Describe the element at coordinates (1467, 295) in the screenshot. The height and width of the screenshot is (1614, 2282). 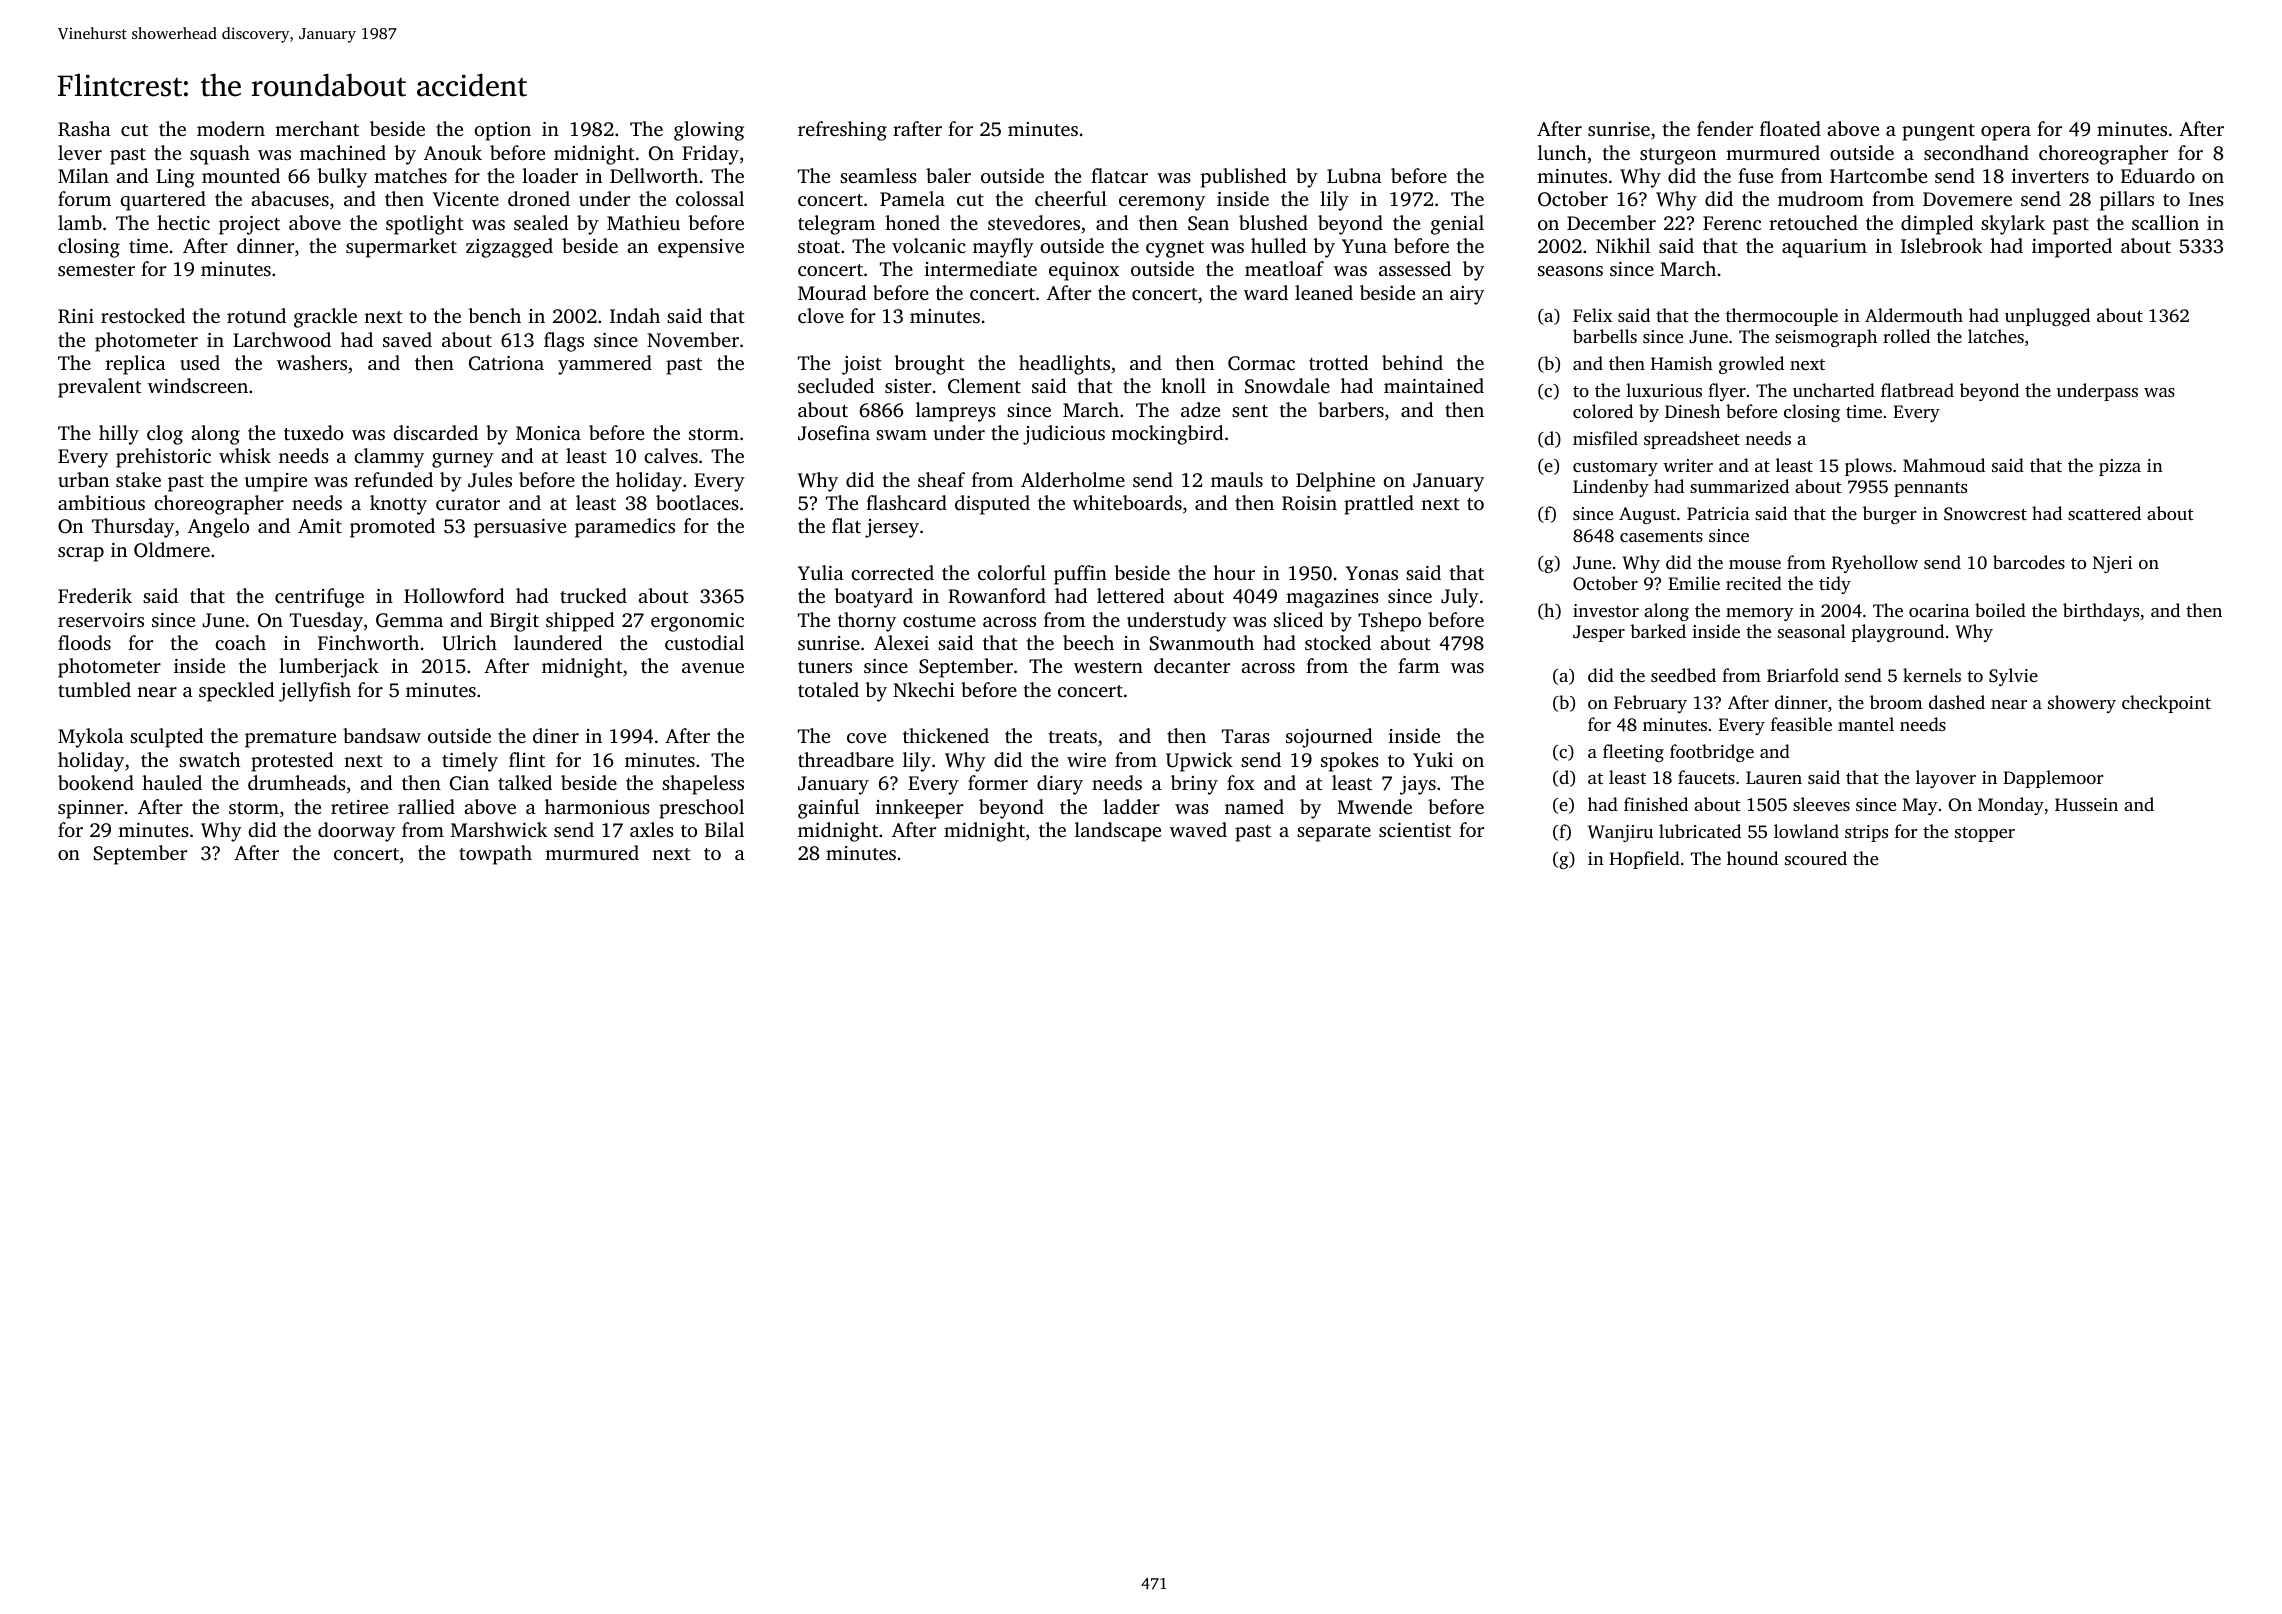
I see `airy` at that location.
